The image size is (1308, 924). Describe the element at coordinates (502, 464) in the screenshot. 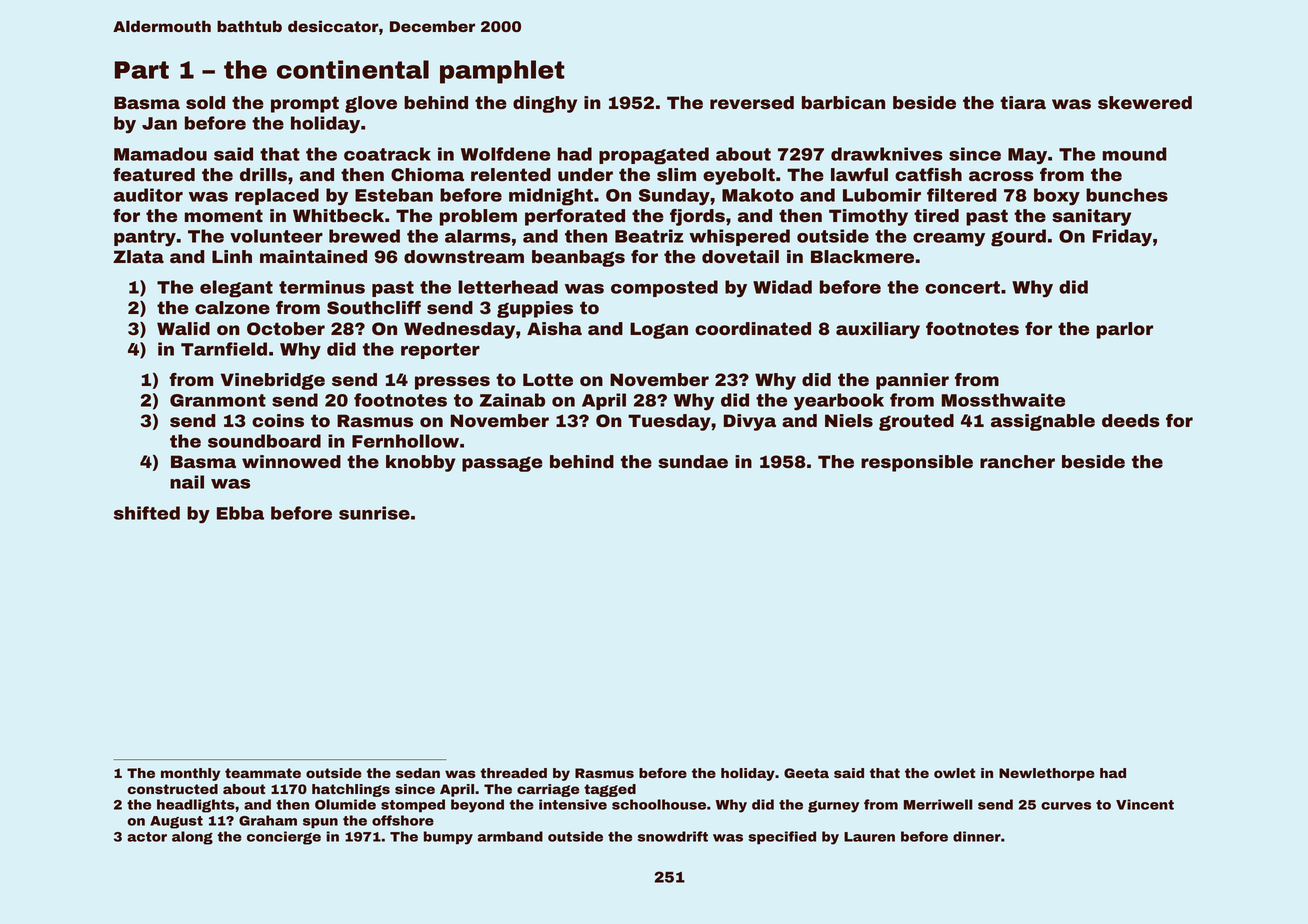

I see `passage` at that location.
